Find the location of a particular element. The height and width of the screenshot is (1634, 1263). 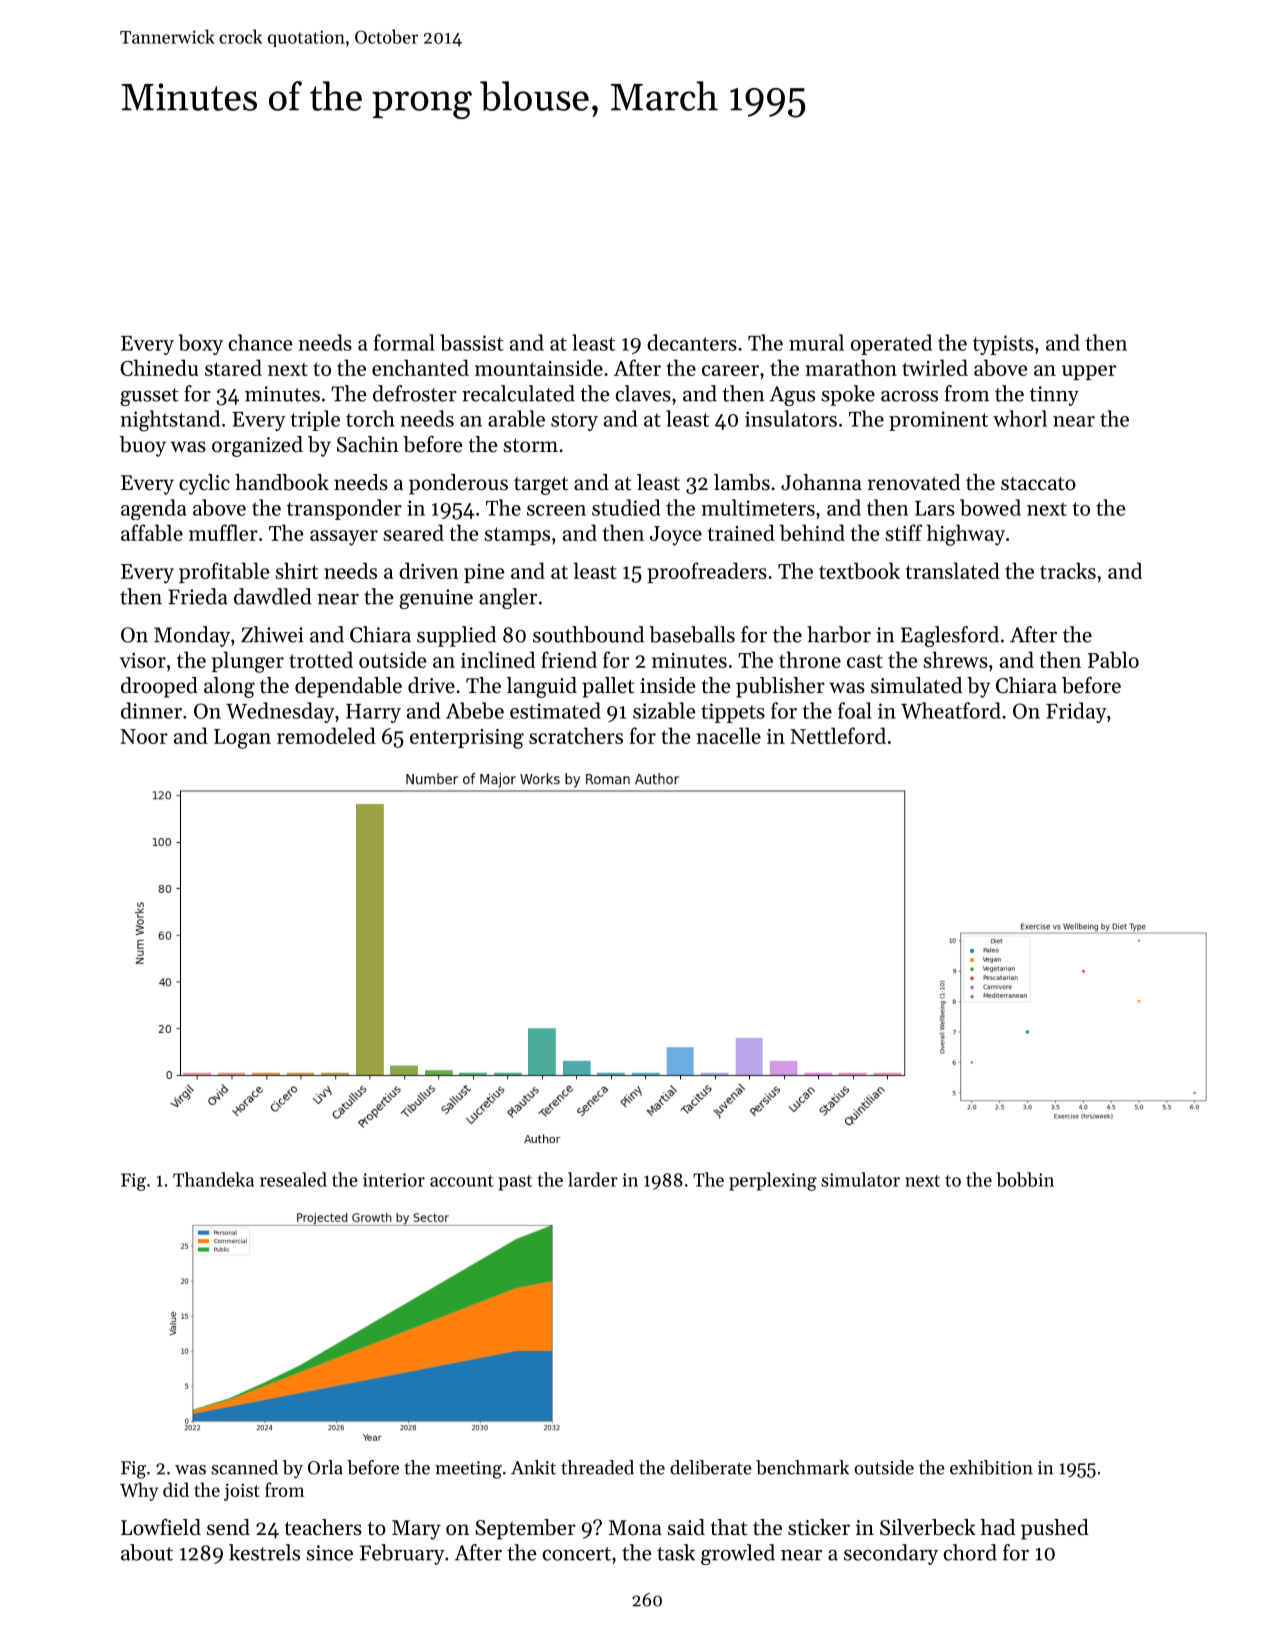

remodeled is located at coordinates (326, 735).
